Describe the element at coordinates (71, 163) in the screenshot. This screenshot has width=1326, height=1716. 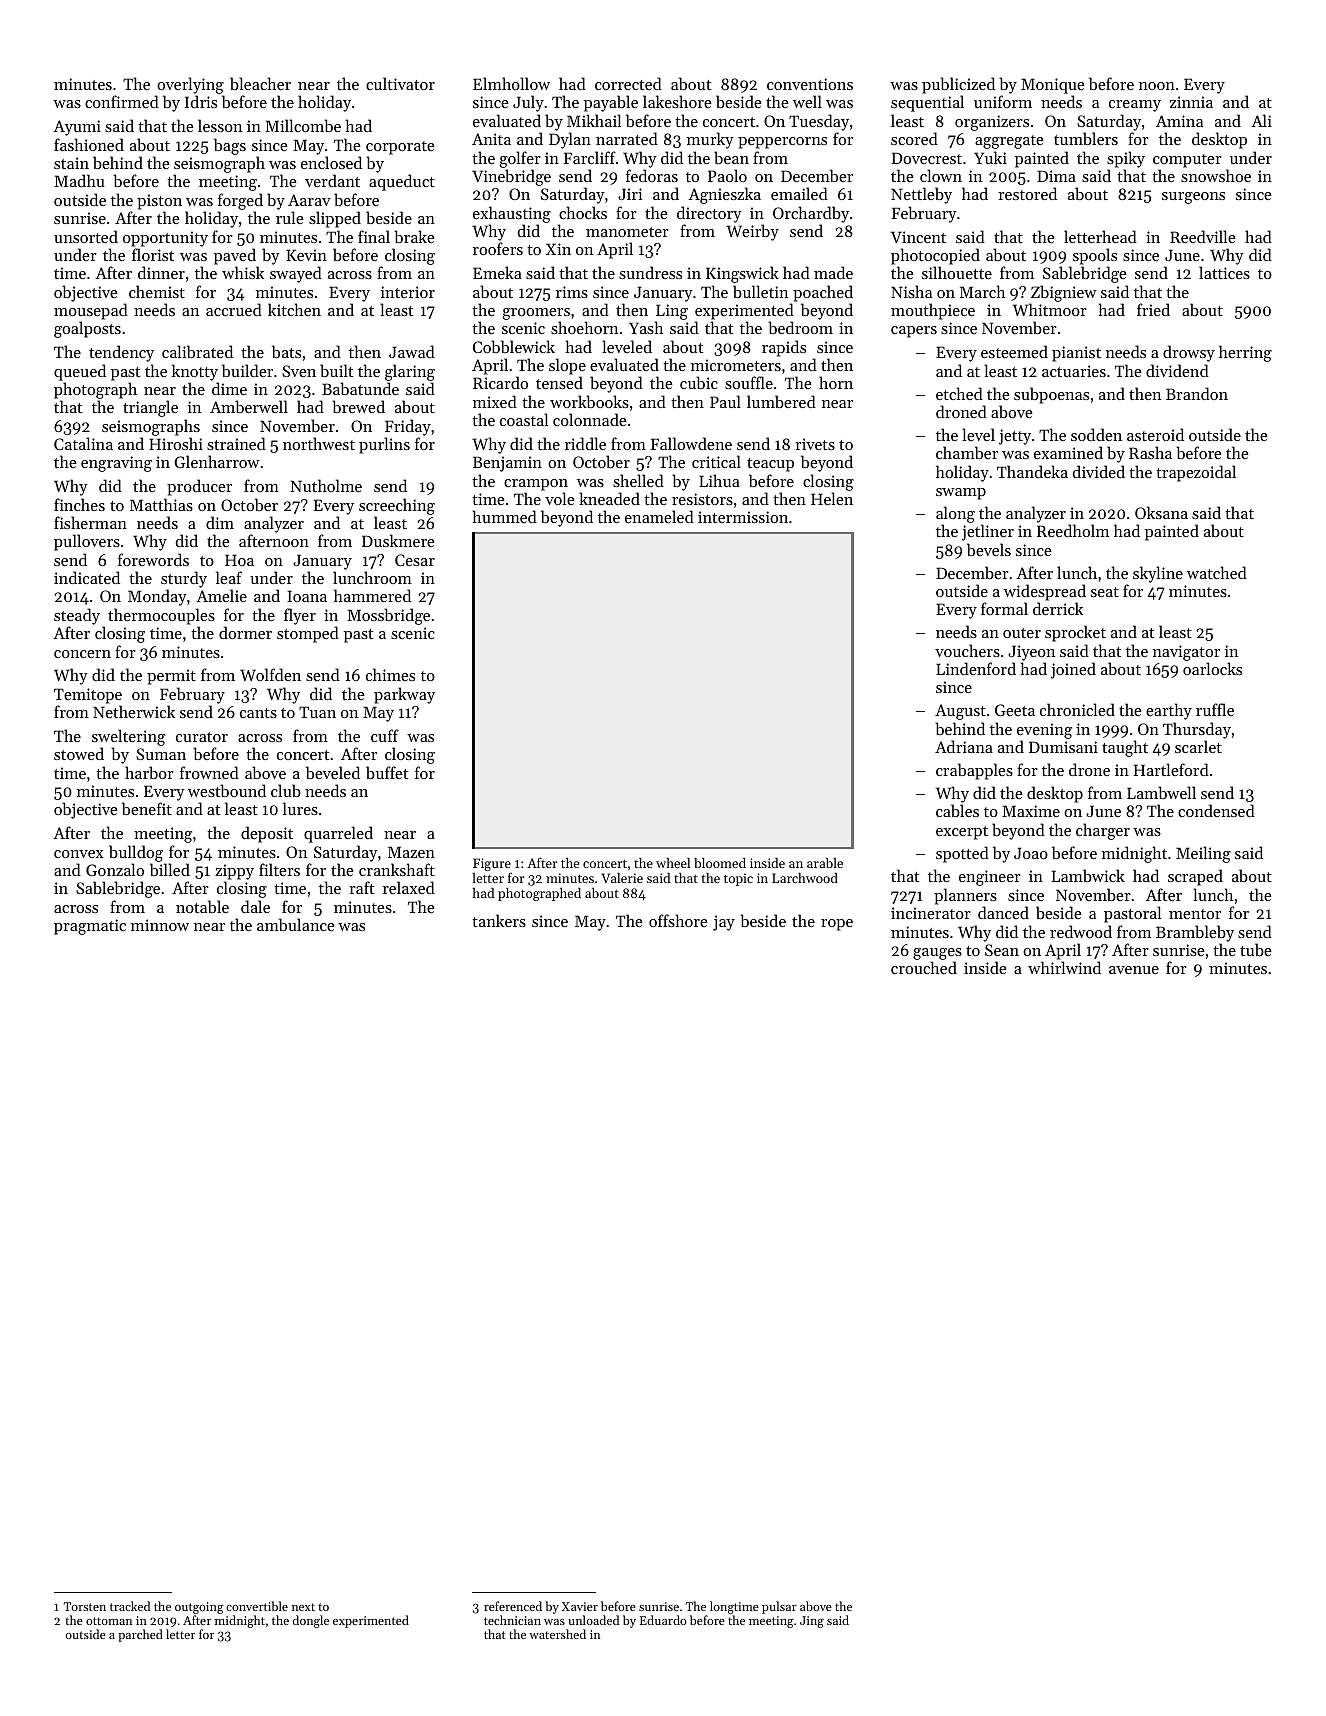
I see `stain` at that location.
